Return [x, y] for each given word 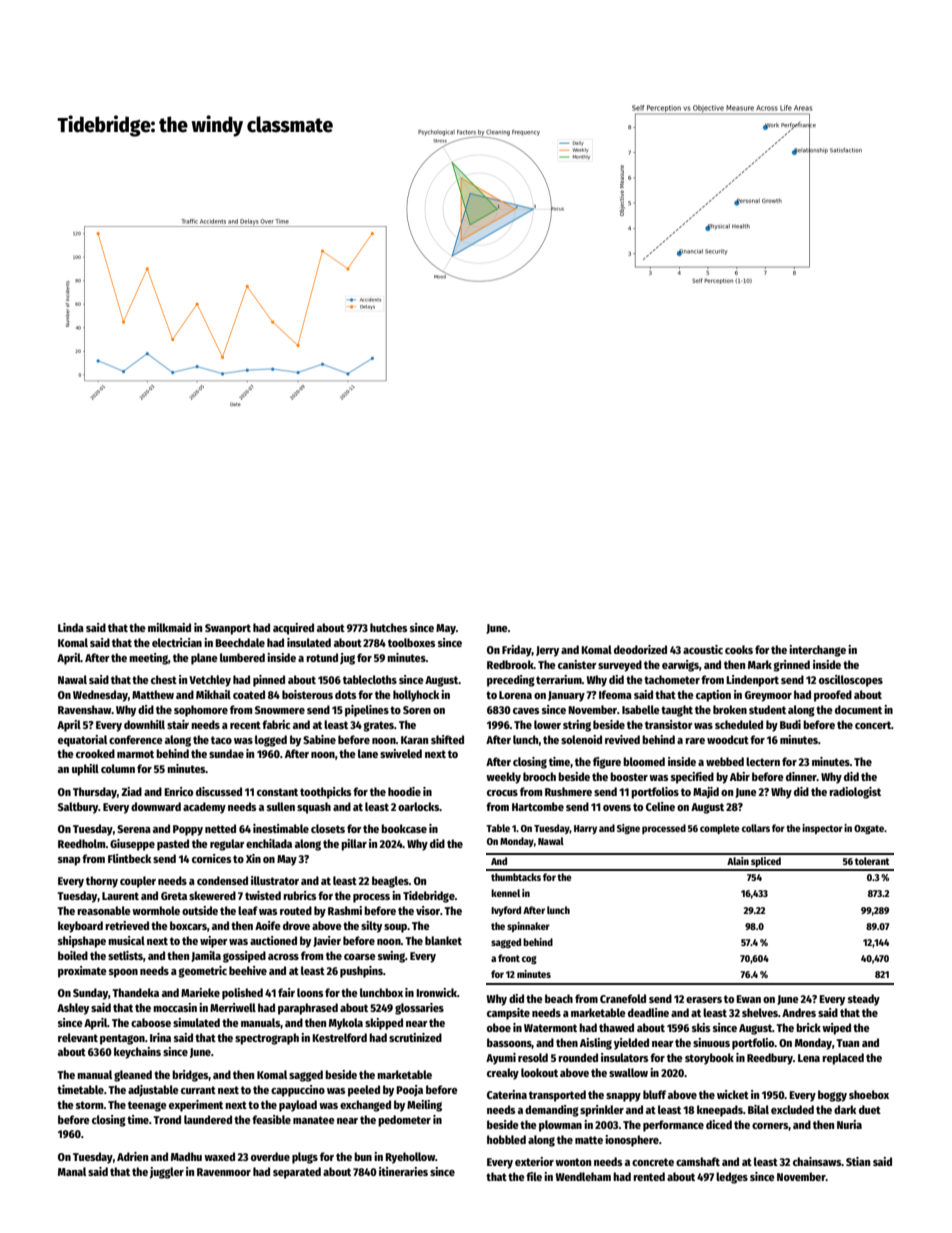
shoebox [869, 1094]
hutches [388, 627]
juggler [167, 1173]
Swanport [228, 629]
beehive [248, 970]
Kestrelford [339, 1037]
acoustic [703, 649]
